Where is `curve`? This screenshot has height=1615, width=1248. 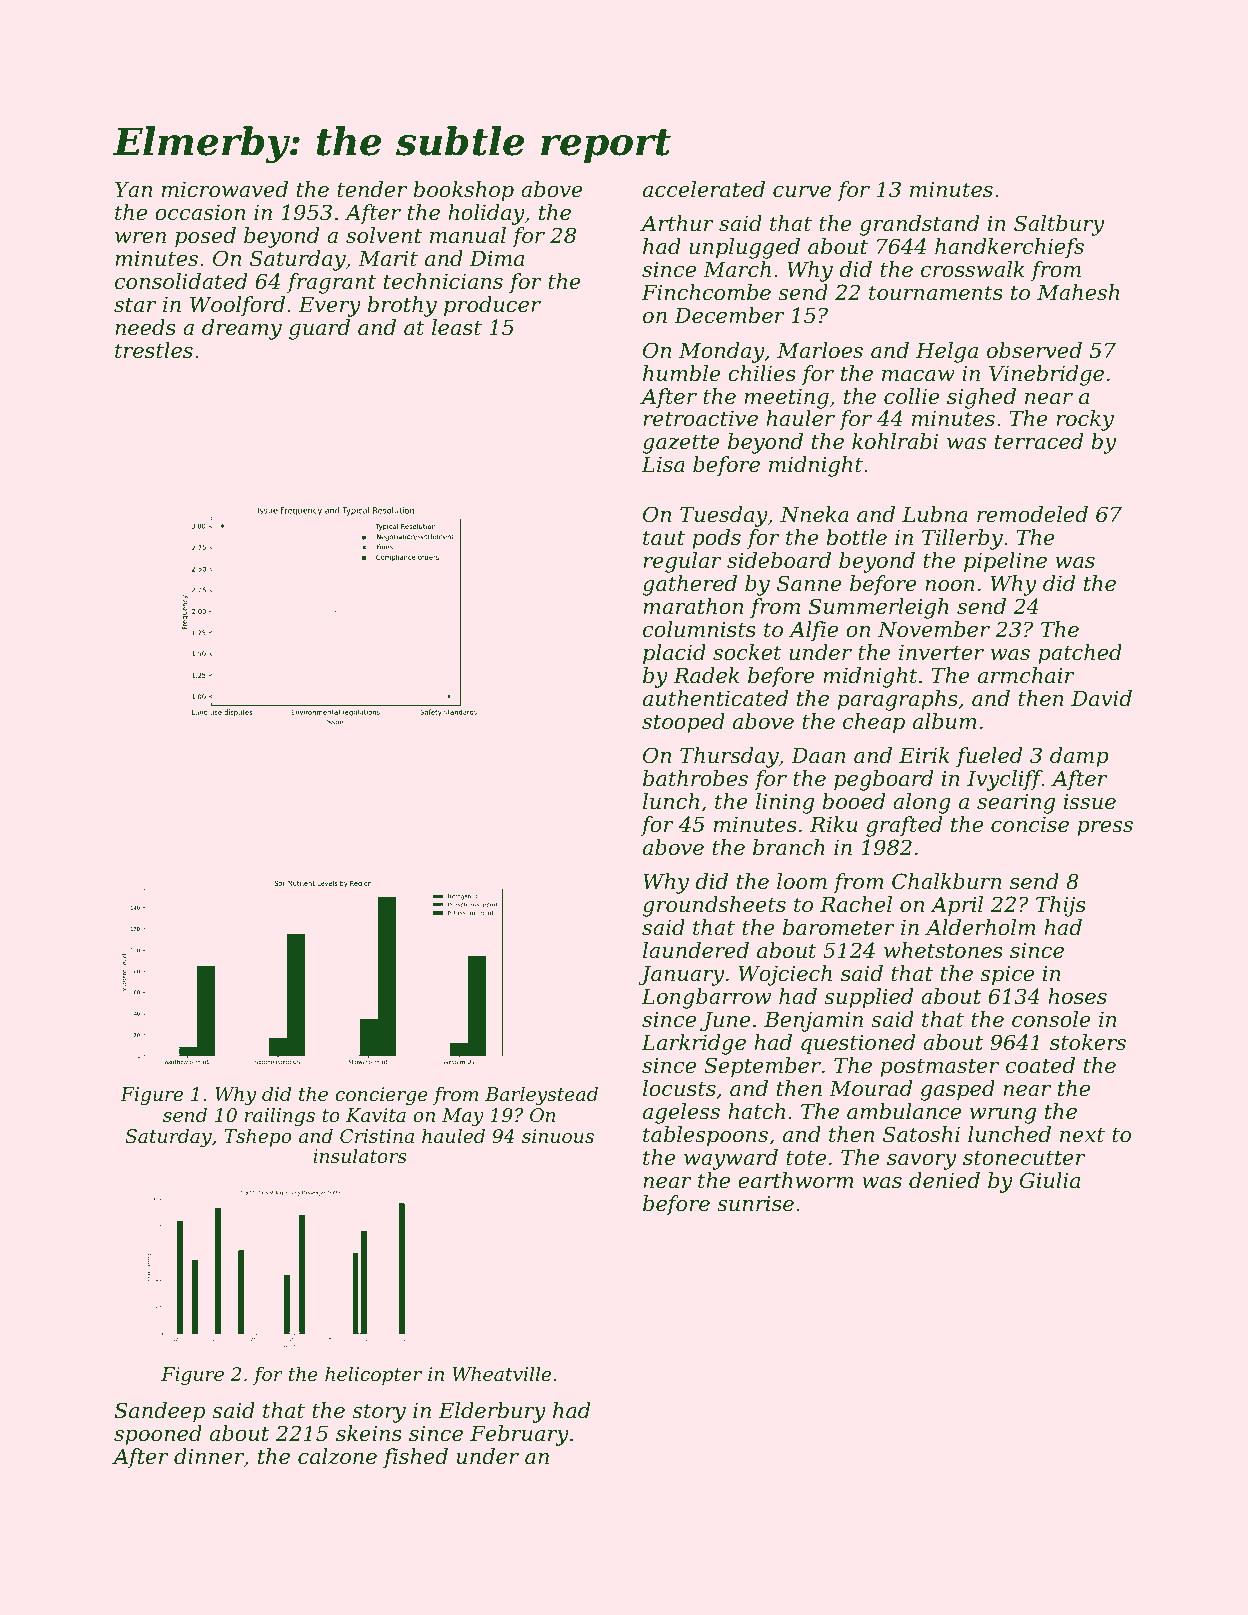
curve is located at coordinates (802, 192).
